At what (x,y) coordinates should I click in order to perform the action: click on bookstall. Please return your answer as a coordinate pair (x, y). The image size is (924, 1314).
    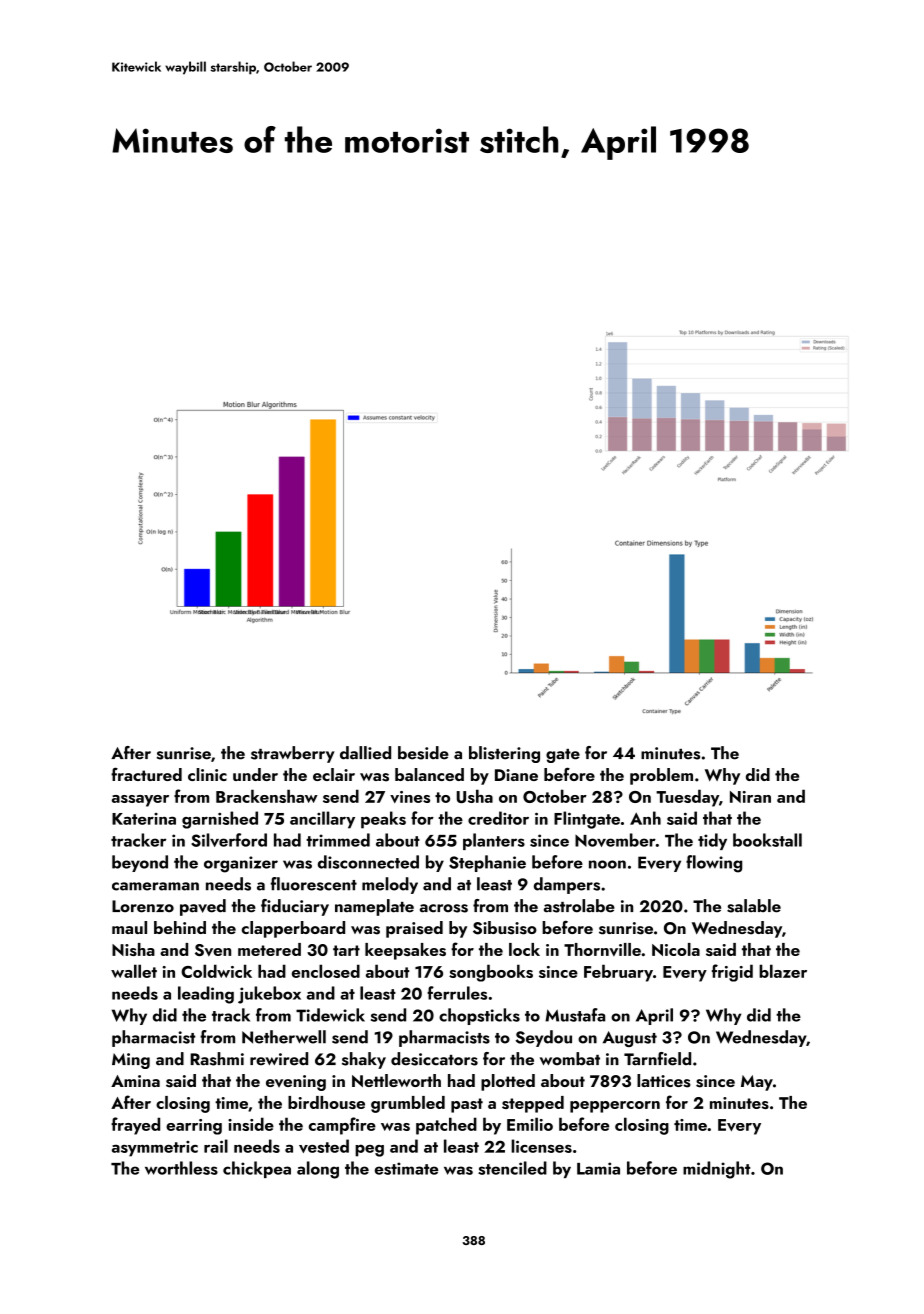
    Looking at the image, I should click on (767, 840).
